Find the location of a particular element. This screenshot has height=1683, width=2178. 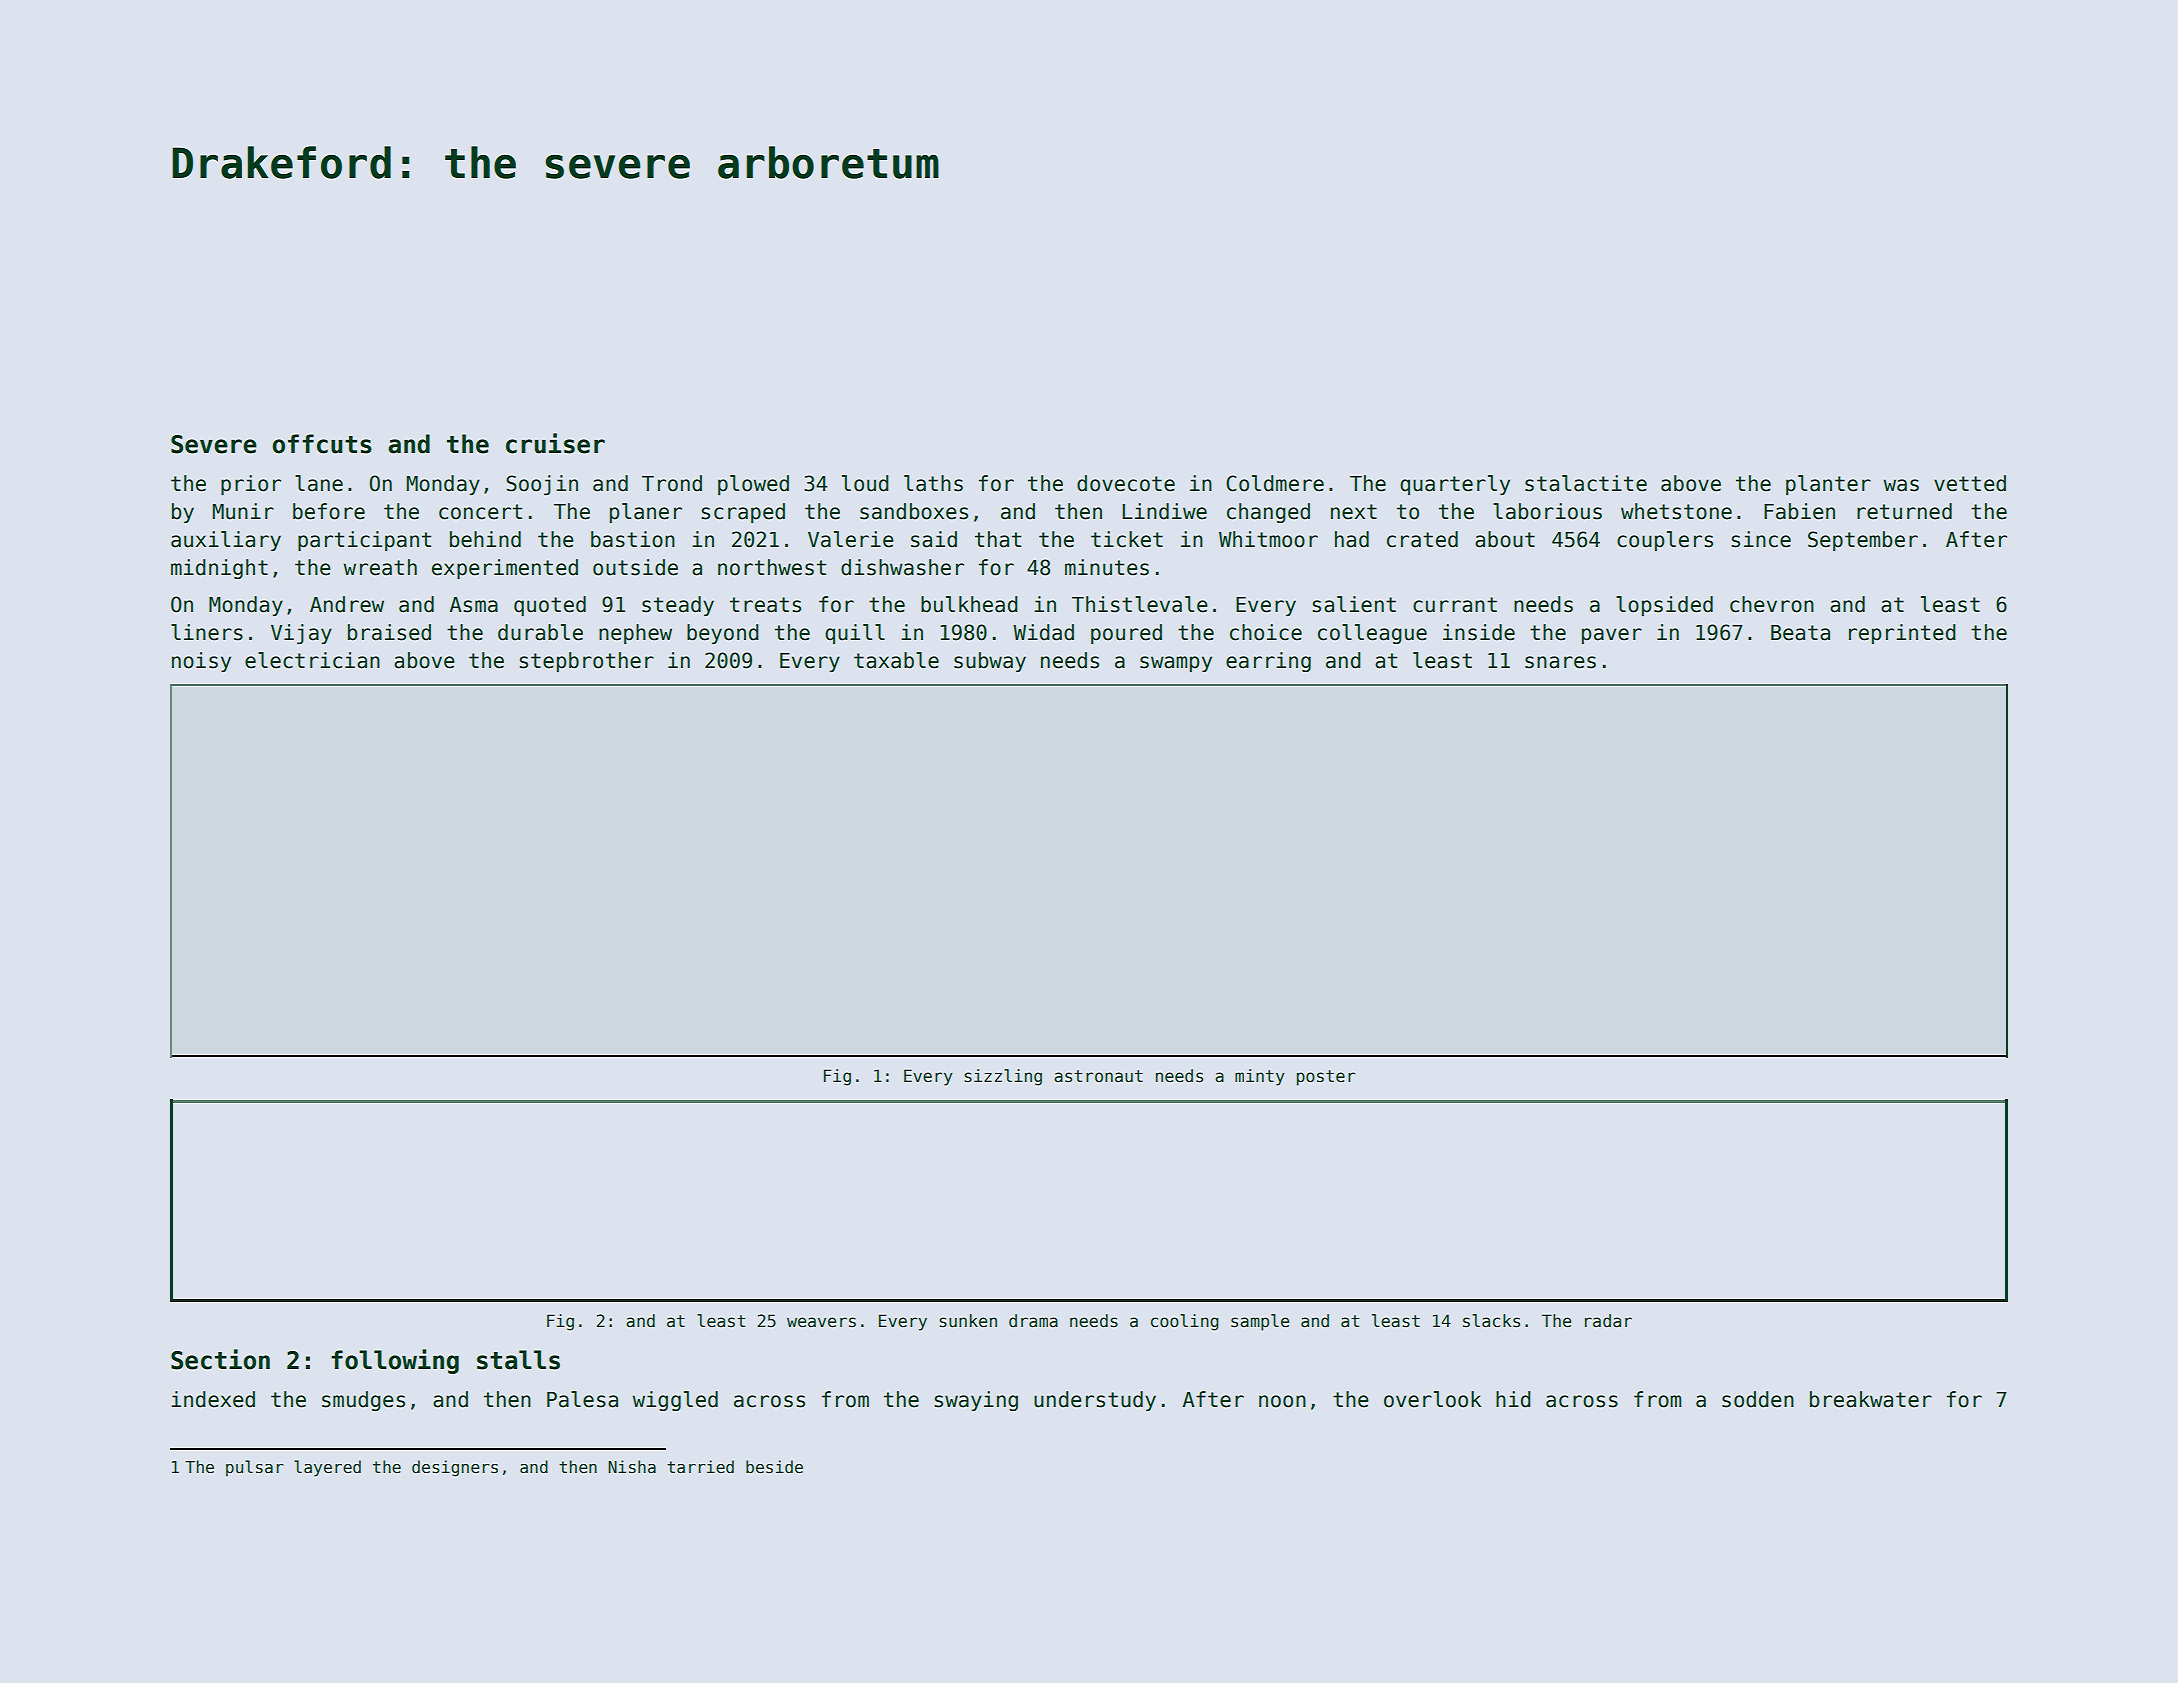

vetted is located at coordinates (1970, 483).
